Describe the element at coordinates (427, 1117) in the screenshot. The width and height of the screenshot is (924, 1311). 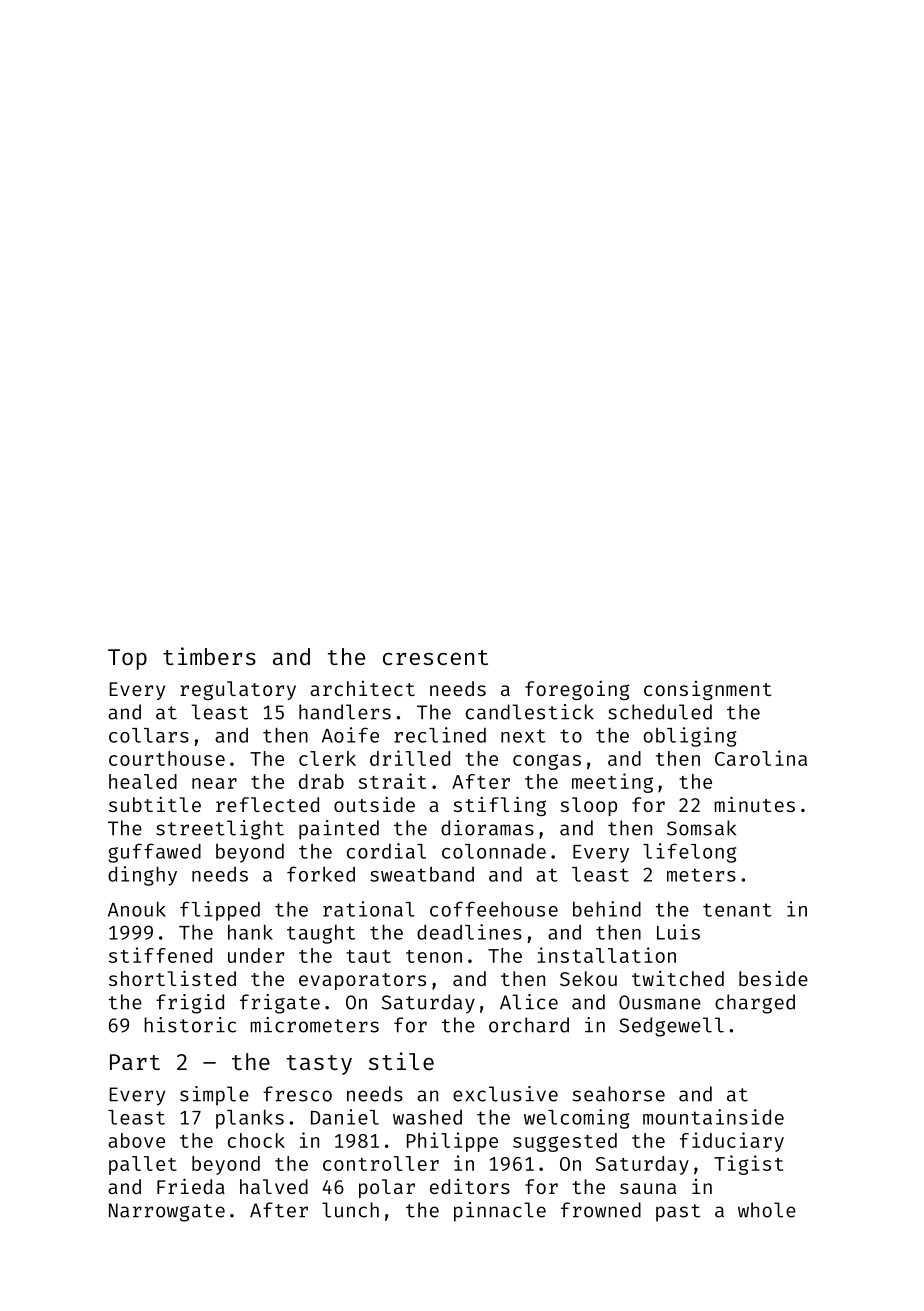
I see `washed` at that location.
